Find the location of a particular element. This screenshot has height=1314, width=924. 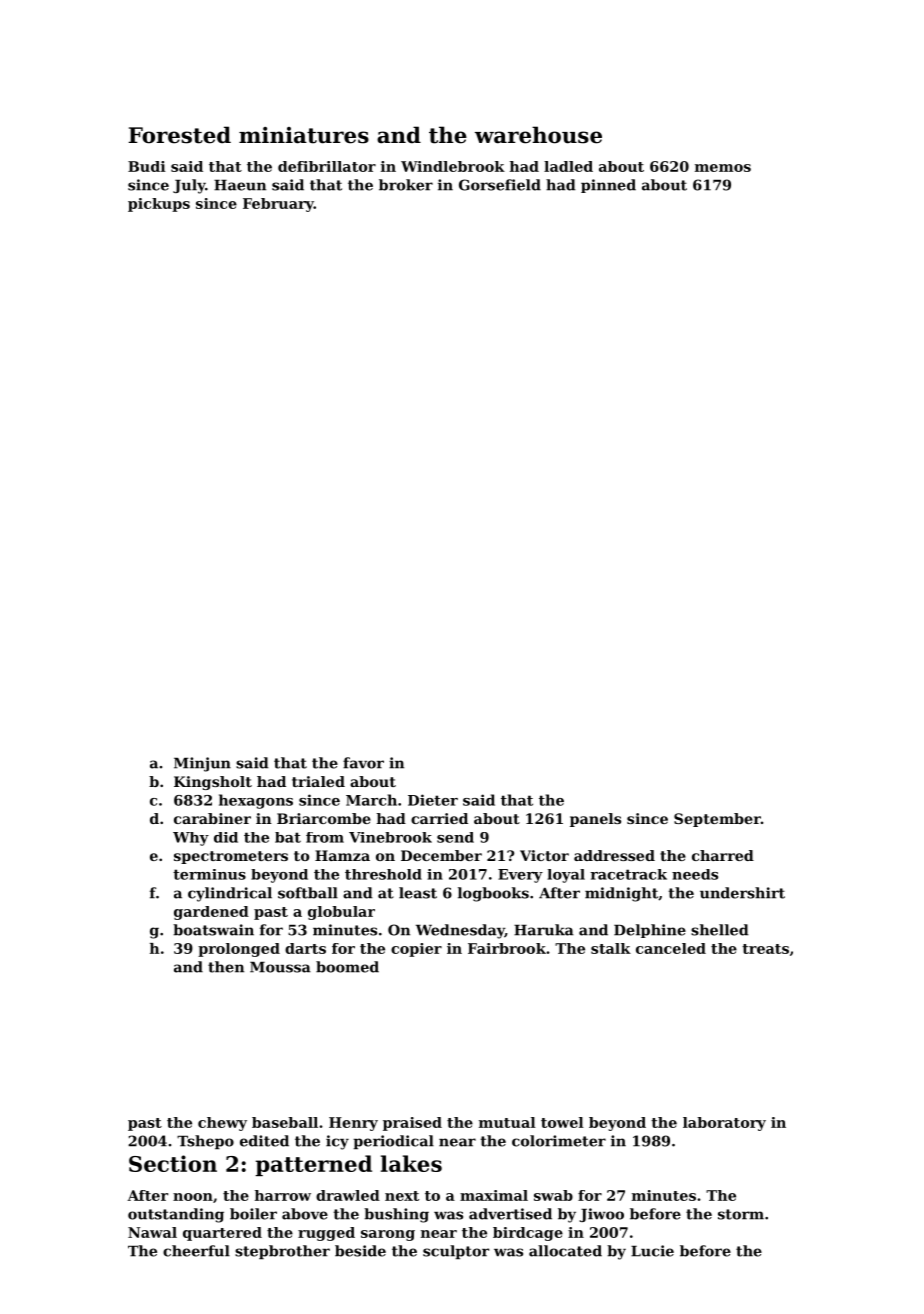

treats is located at coordinates (765, 949).
